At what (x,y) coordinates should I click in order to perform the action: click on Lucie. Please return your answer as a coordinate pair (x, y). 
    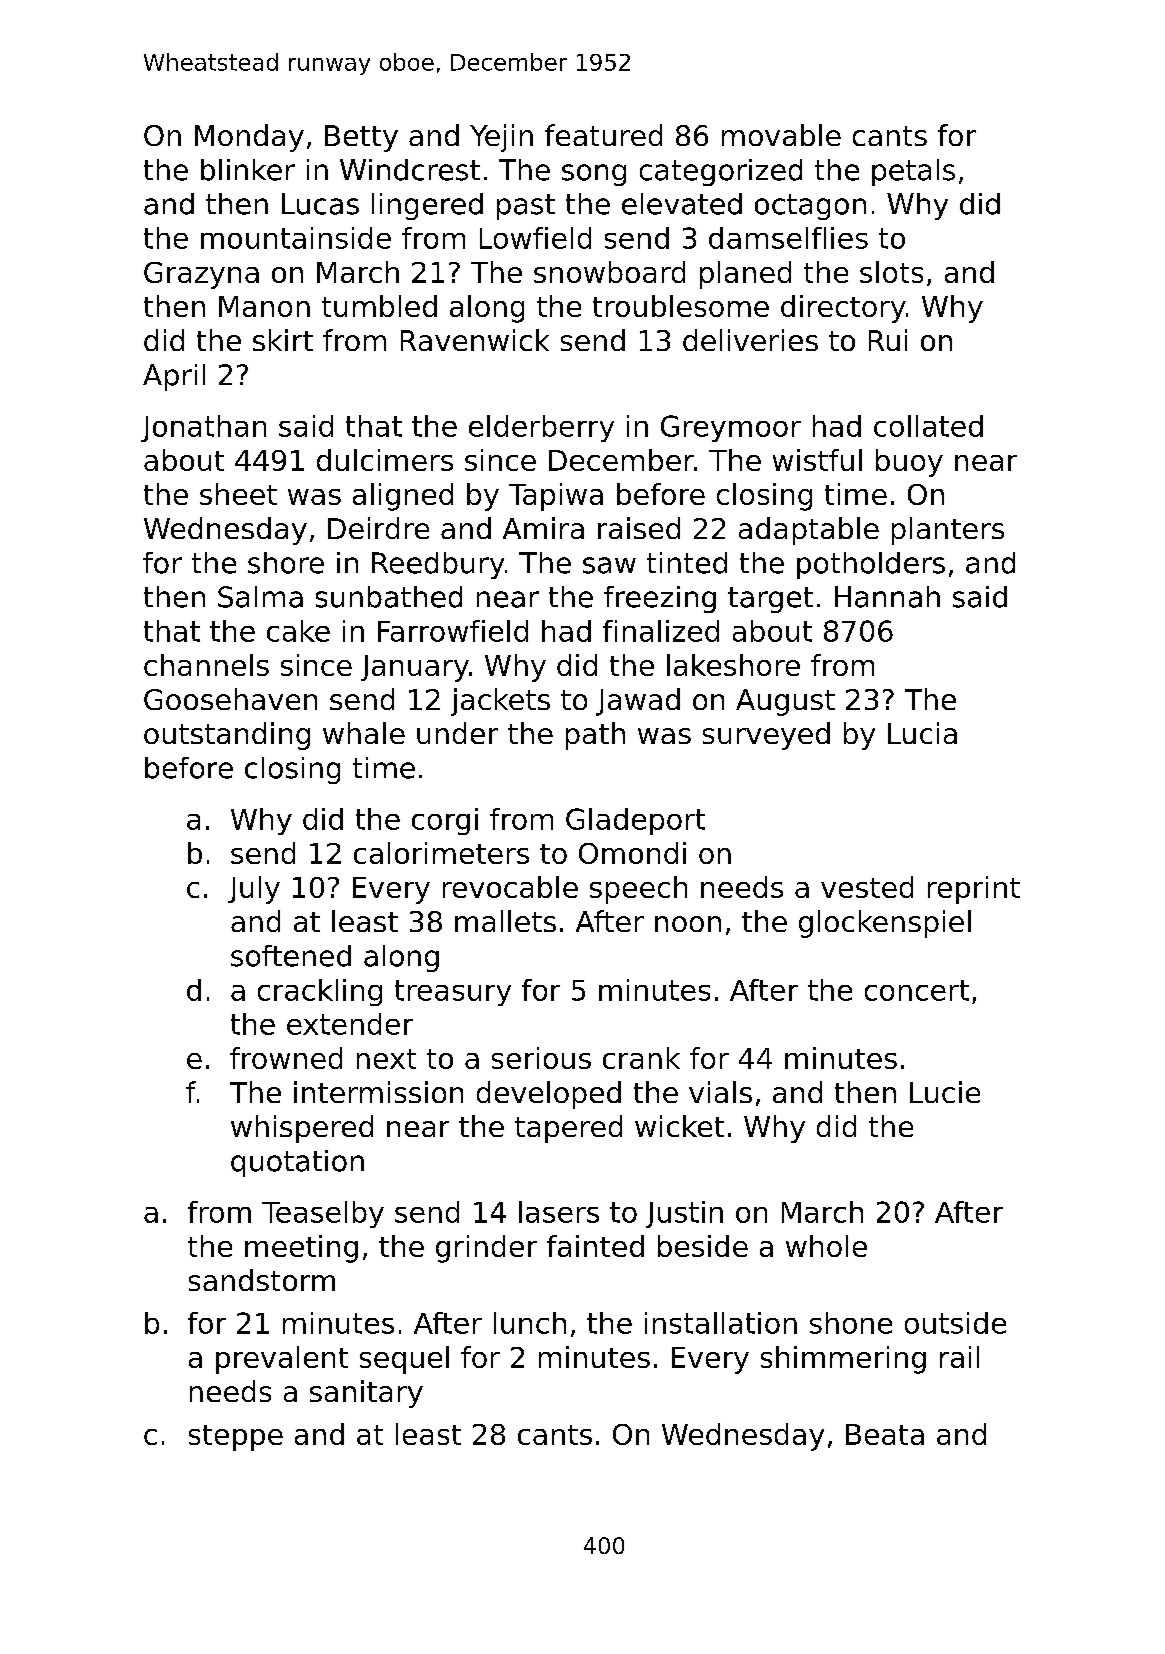
    Looking at the image, I should click on (945, 1092).
